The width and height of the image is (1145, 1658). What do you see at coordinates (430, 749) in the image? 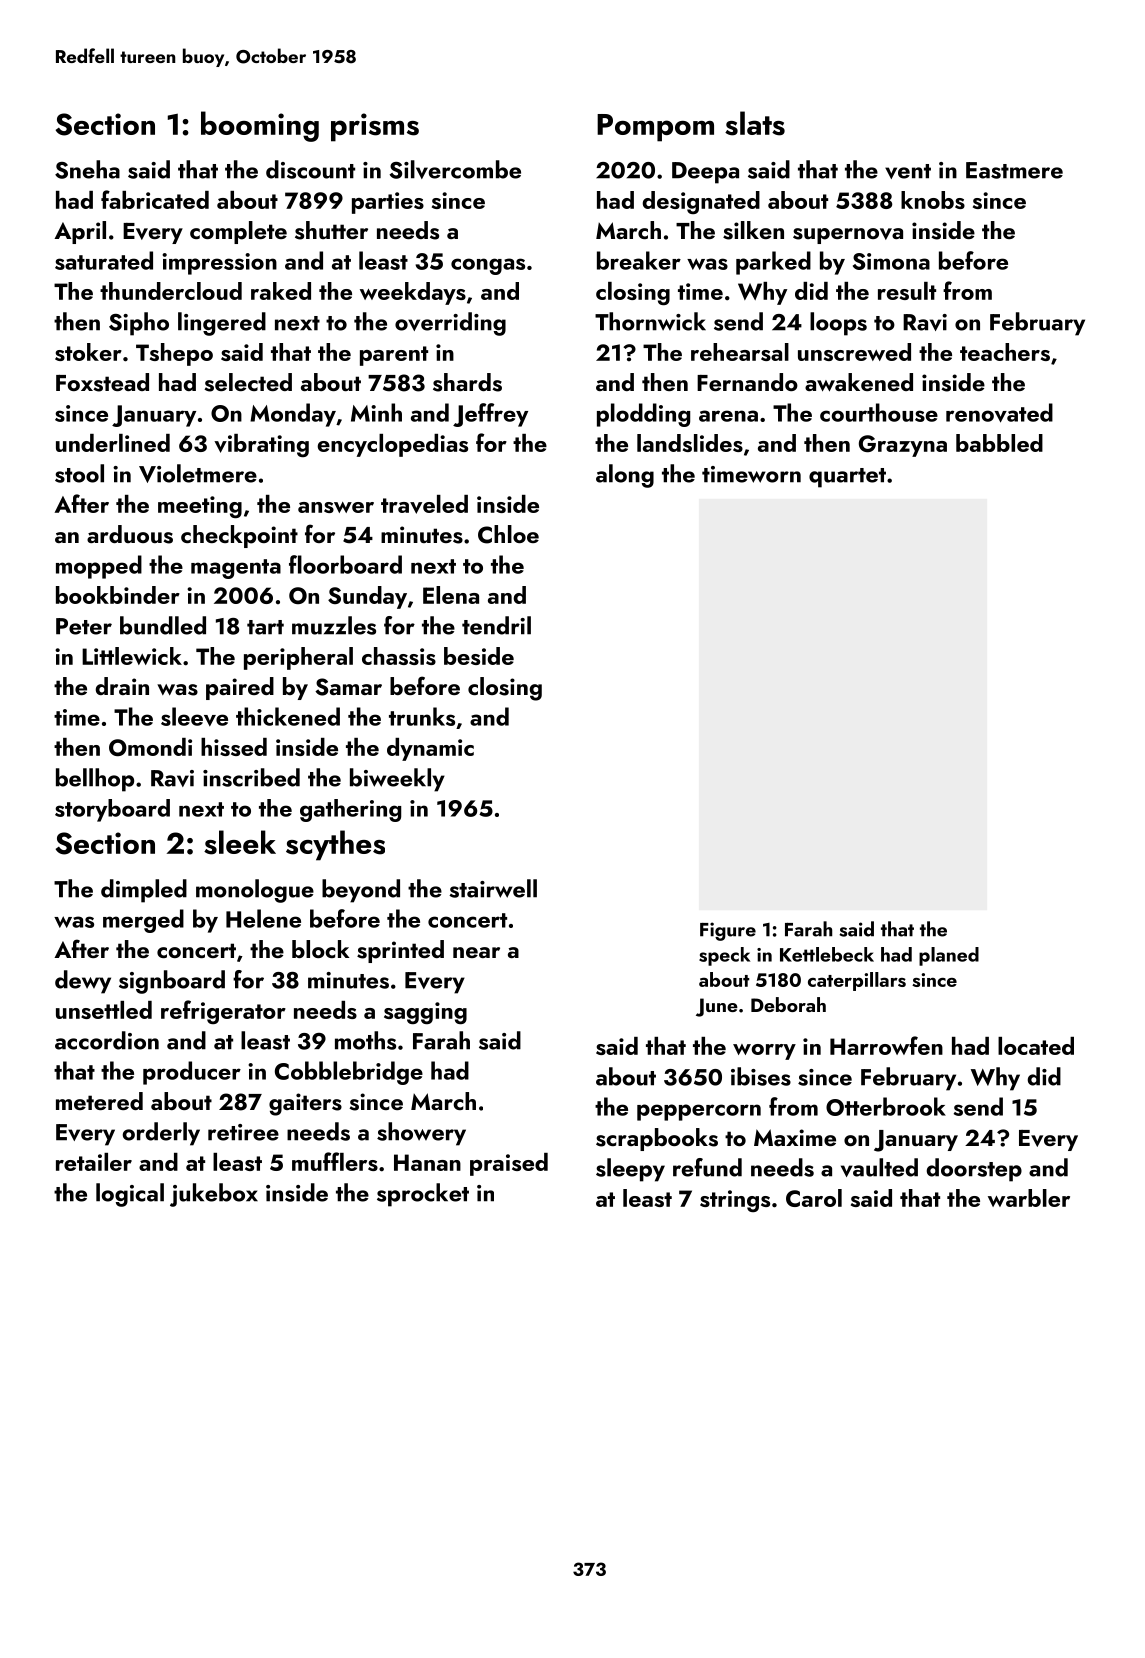
I see `dynamic` at bounding box center [430, 749].
